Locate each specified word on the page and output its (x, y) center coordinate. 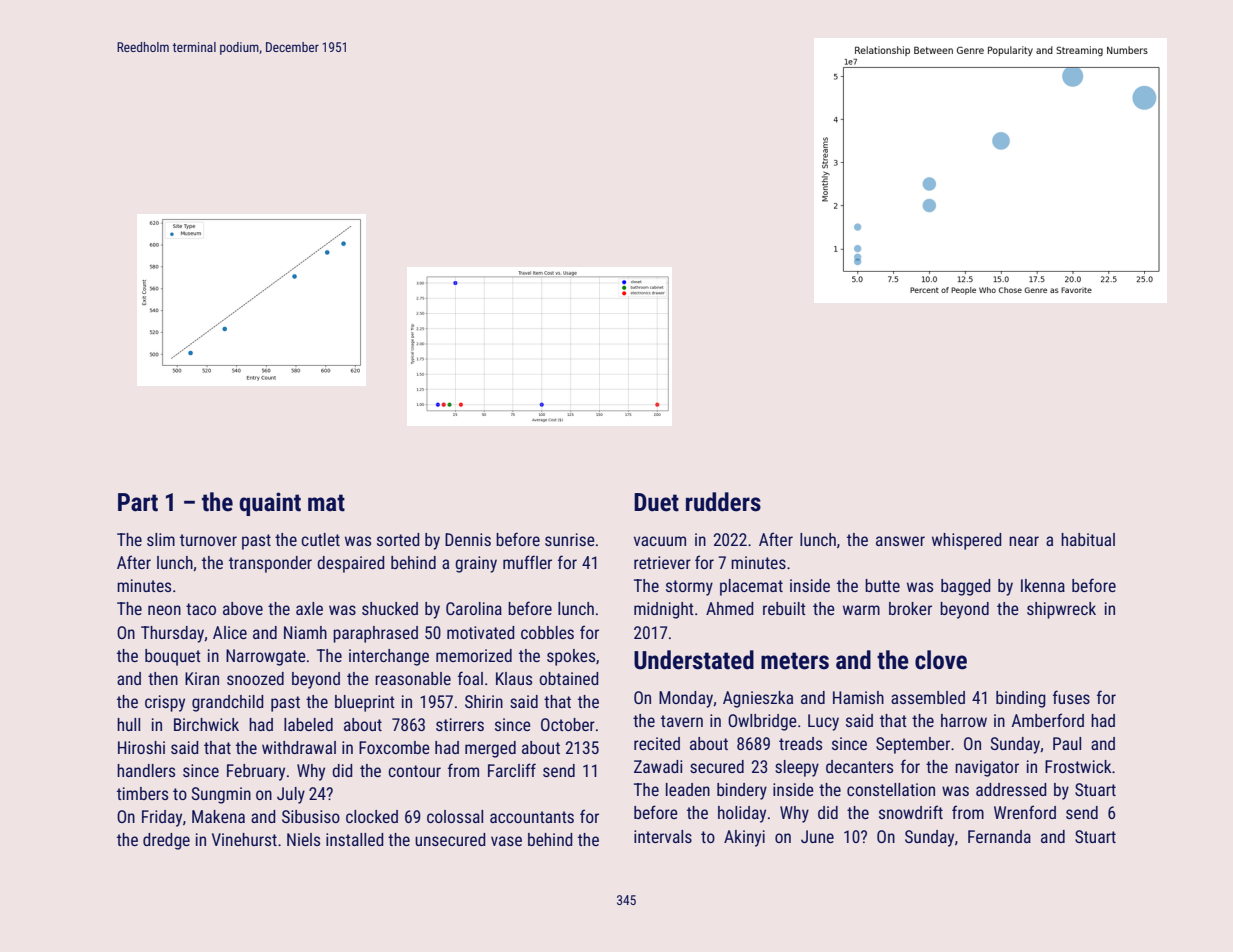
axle (309, 608)
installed (355, 839)
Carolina (474, 608)
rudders (723, 502)
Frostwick (1078, 766)
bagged (966, 587)
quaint (270, 504)
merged (490, 749)
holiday (742, 814)
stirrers (460, 724)
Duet (656, 502)
